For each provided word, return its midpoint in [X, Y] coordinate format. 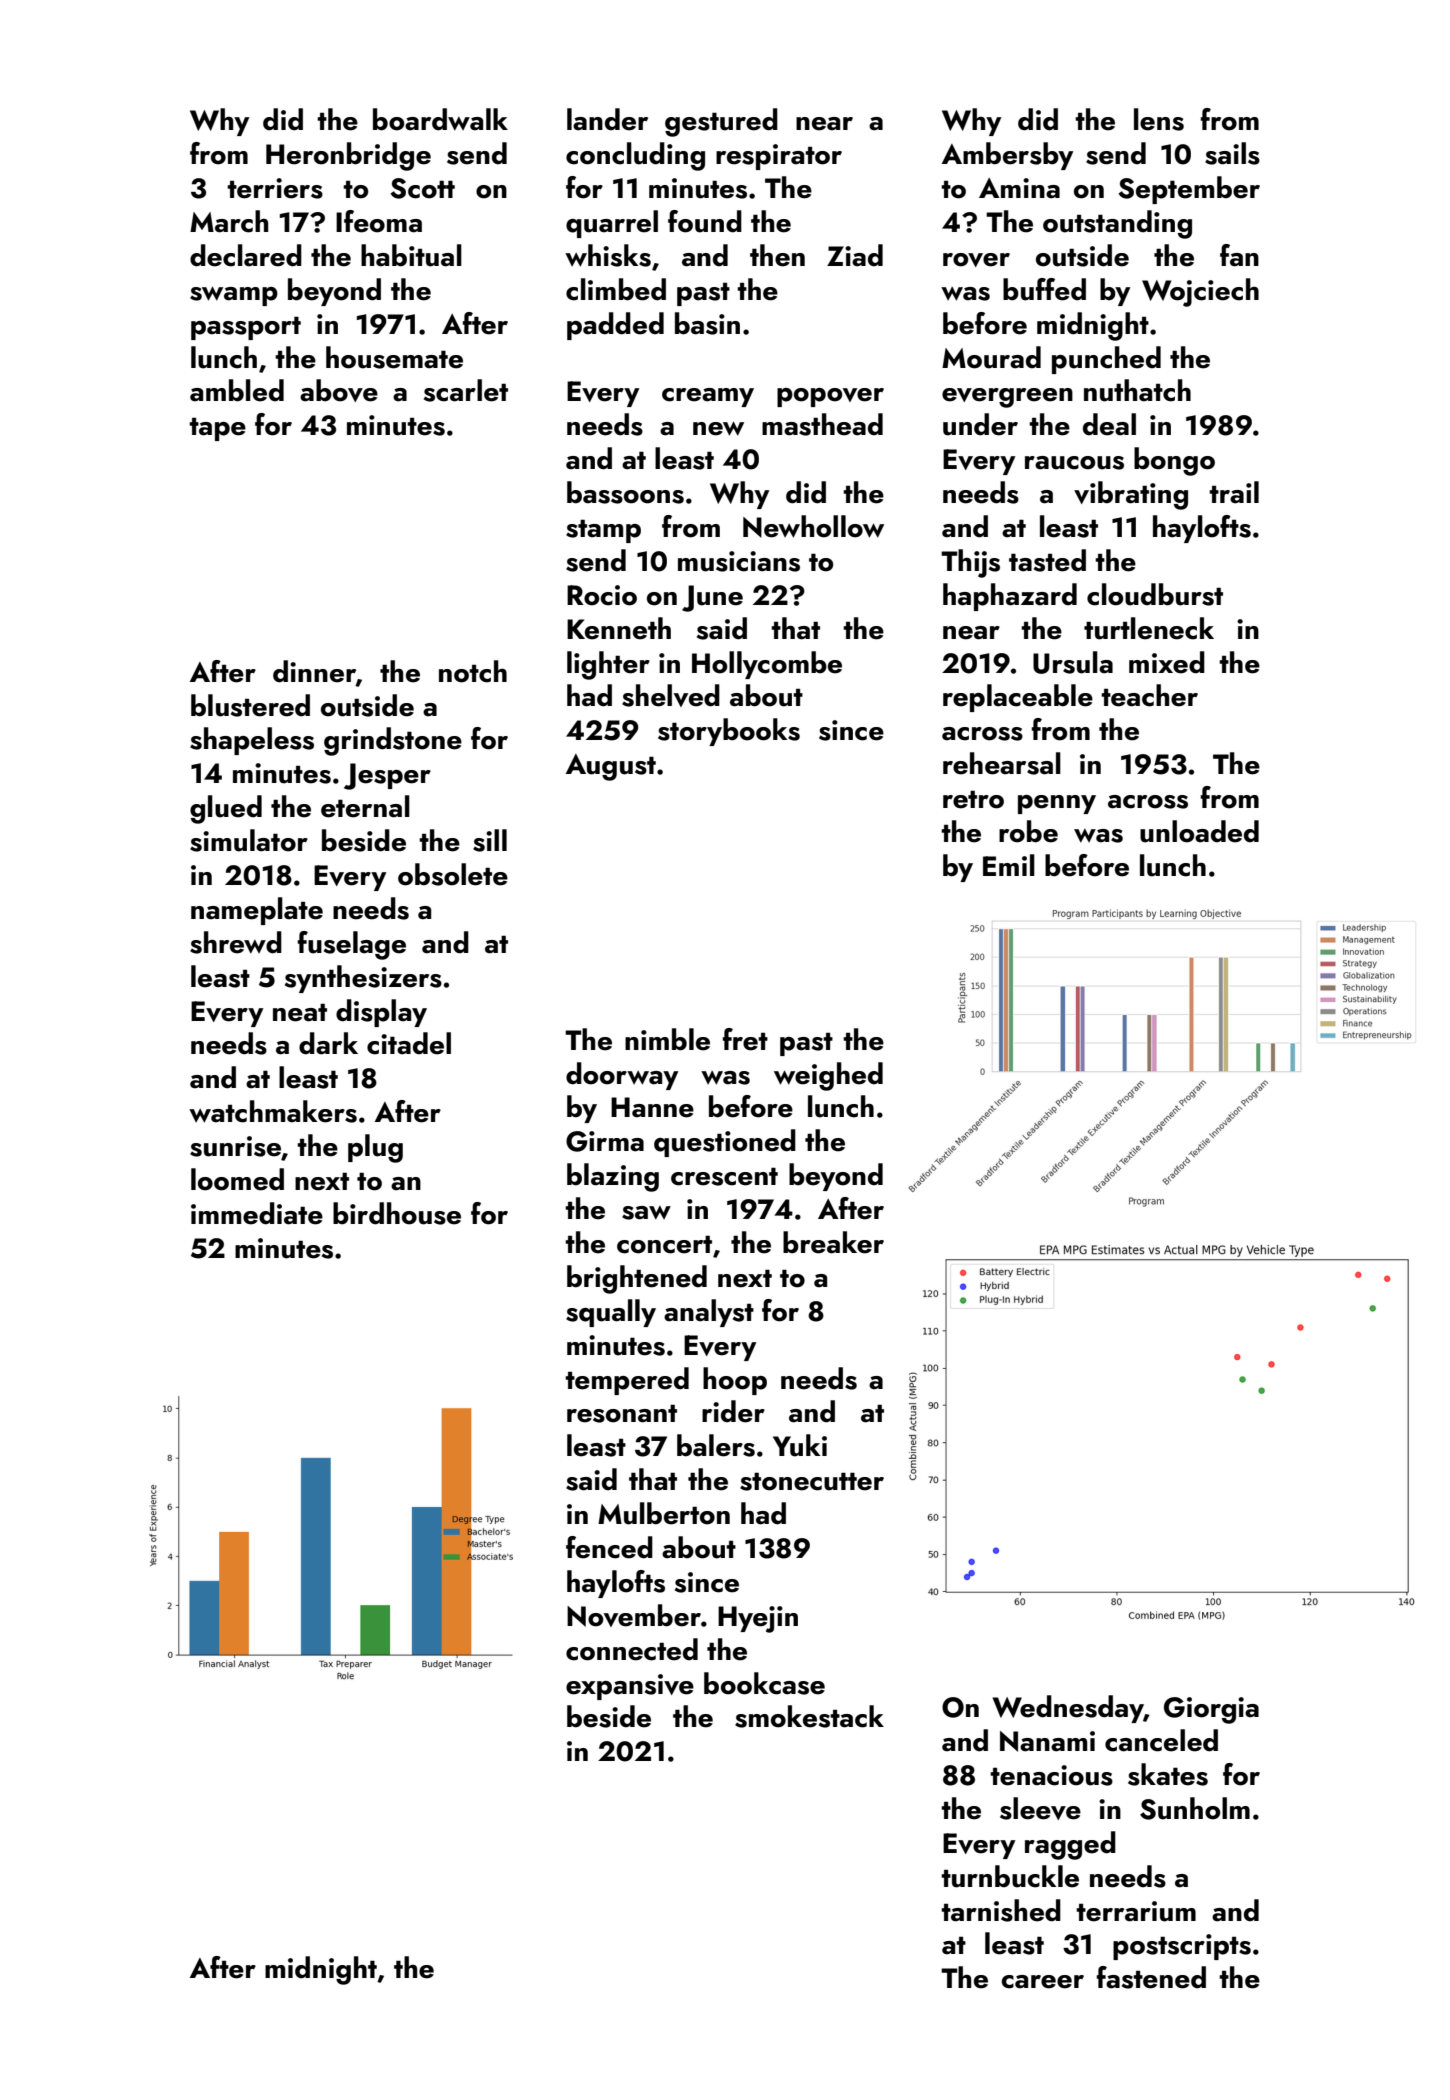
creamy [708, 397]
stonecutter [812, 1482]
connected [632, 1649]
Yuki [800, 1445]
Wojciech [1200, 292]
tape [217, 429]
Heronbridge [348, 156]
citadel [409, 1043]
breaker [833, 1242]
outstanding [1117, 224]
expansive [630, 1687]
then [777, 255]
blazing [613, 1177]
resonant [622, 1414]
